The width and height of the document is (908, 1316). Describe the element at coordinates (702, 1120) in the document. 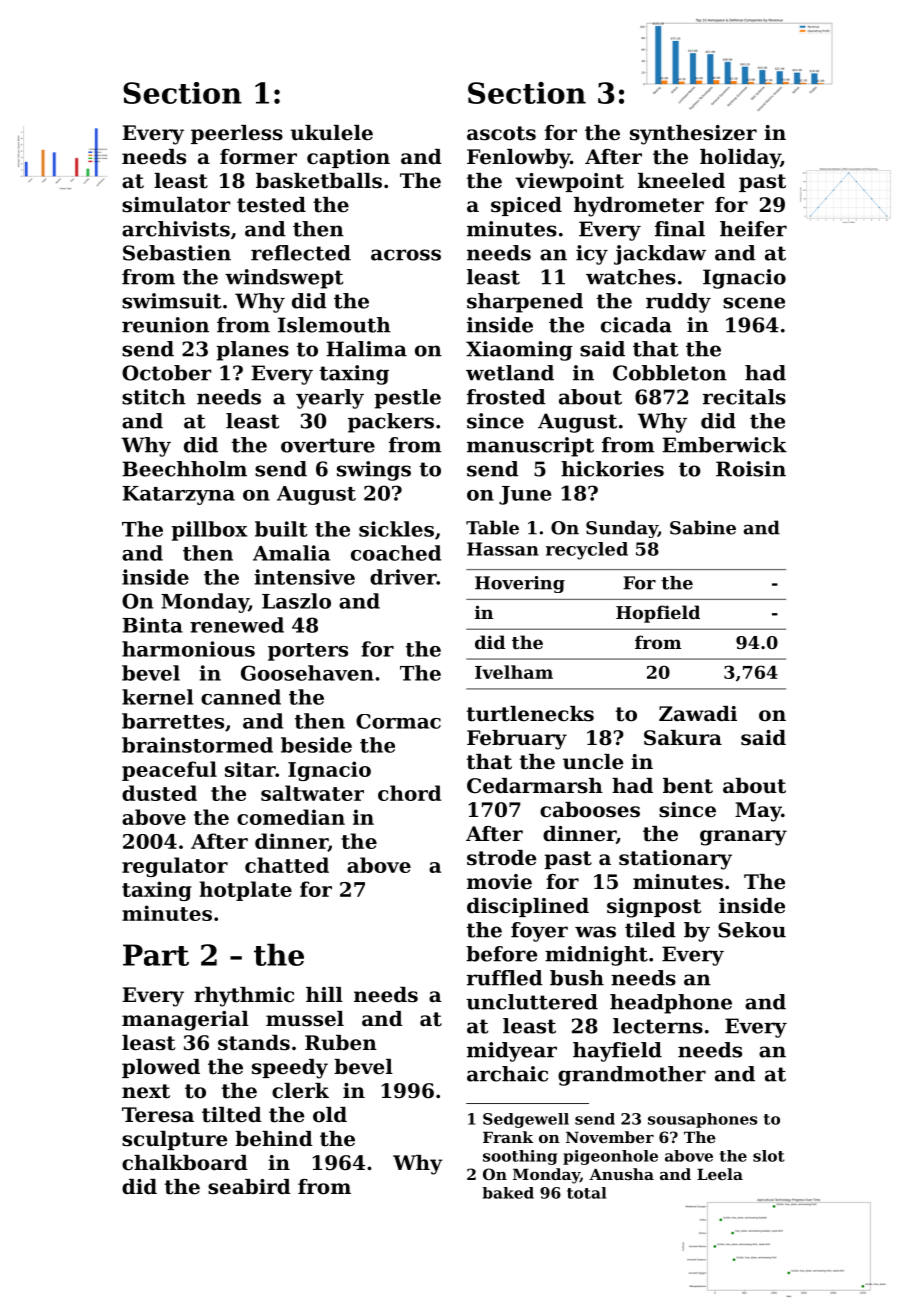

I see `sousaphones` at that location.
